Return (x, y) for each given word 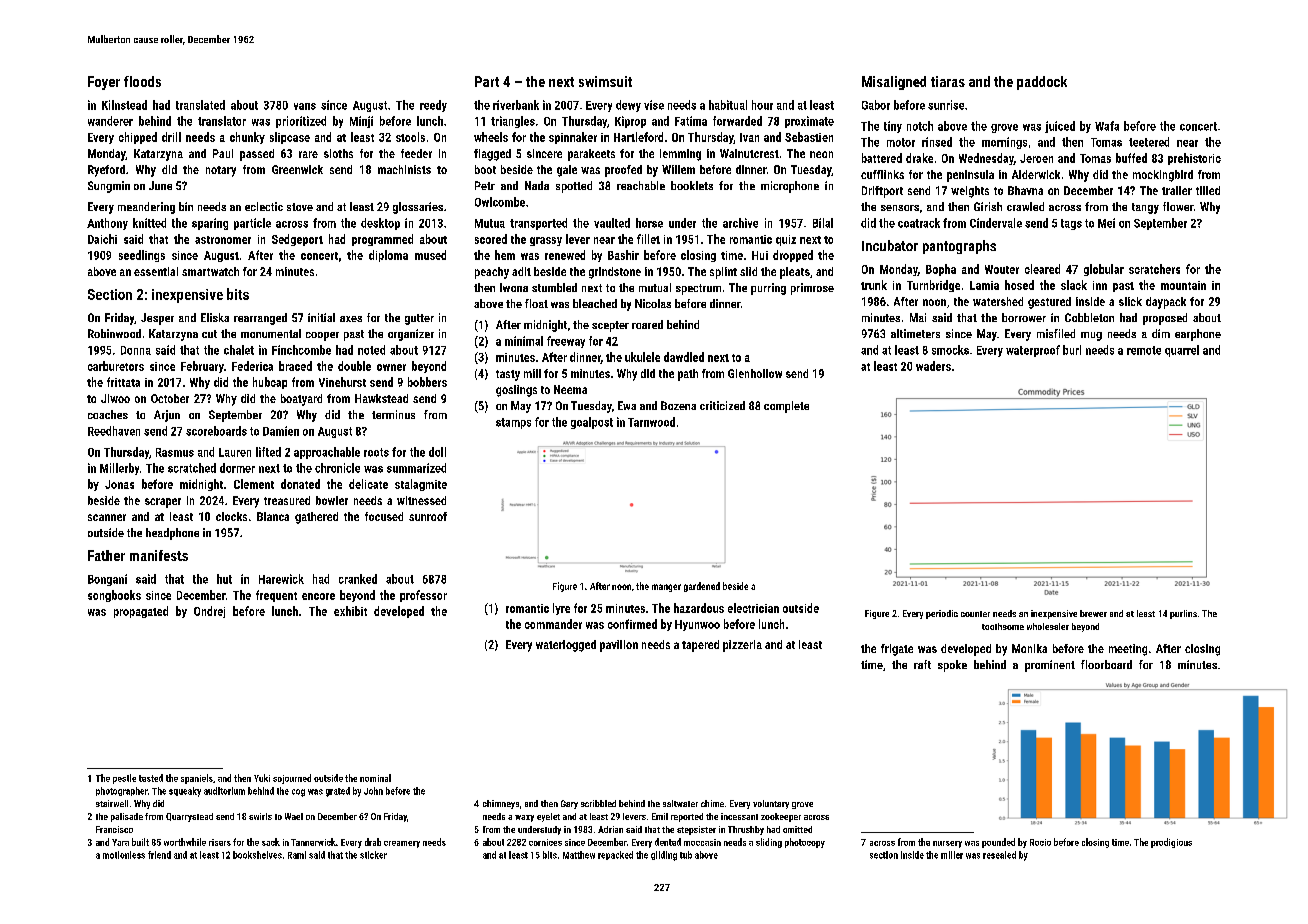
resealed (999, 855)
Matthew (579, 855)
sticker (373, 855)
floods (142, 81)
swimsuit (605, 81)
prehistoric (1194, 159)
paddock (1042, 83)
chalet (239, 350)
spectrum (698, 289)
